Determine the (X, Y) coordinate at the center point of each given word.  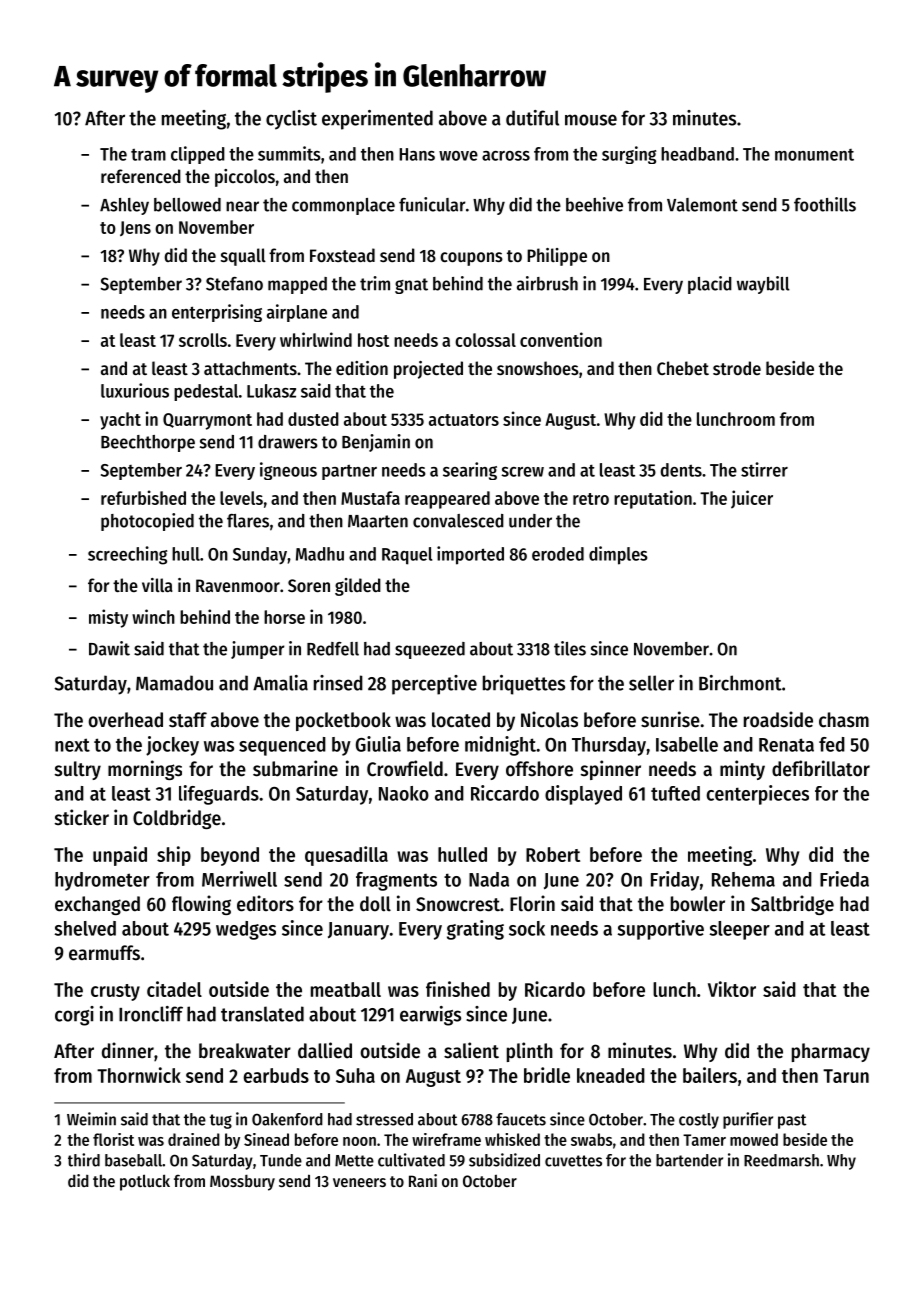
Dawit (109, 648)
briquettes (524, 685)
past (792, 1121)
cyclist (291, 120)
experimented (377, 120)
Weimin (91, 1119)
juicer (752, 499)
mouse (591, 120)
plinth (530, 1052)
